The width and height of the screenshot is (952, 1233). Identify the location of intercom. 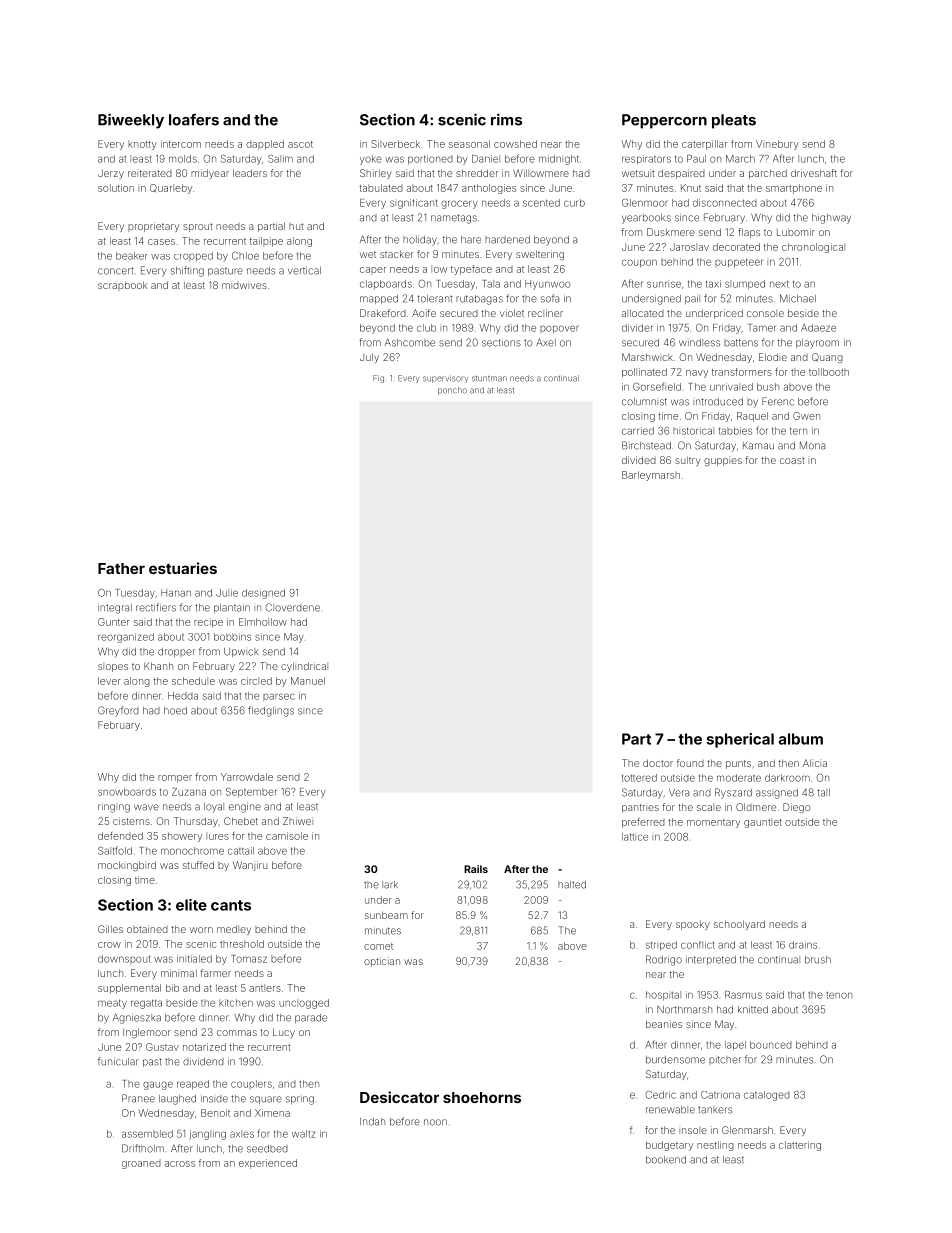
(181, 144).
